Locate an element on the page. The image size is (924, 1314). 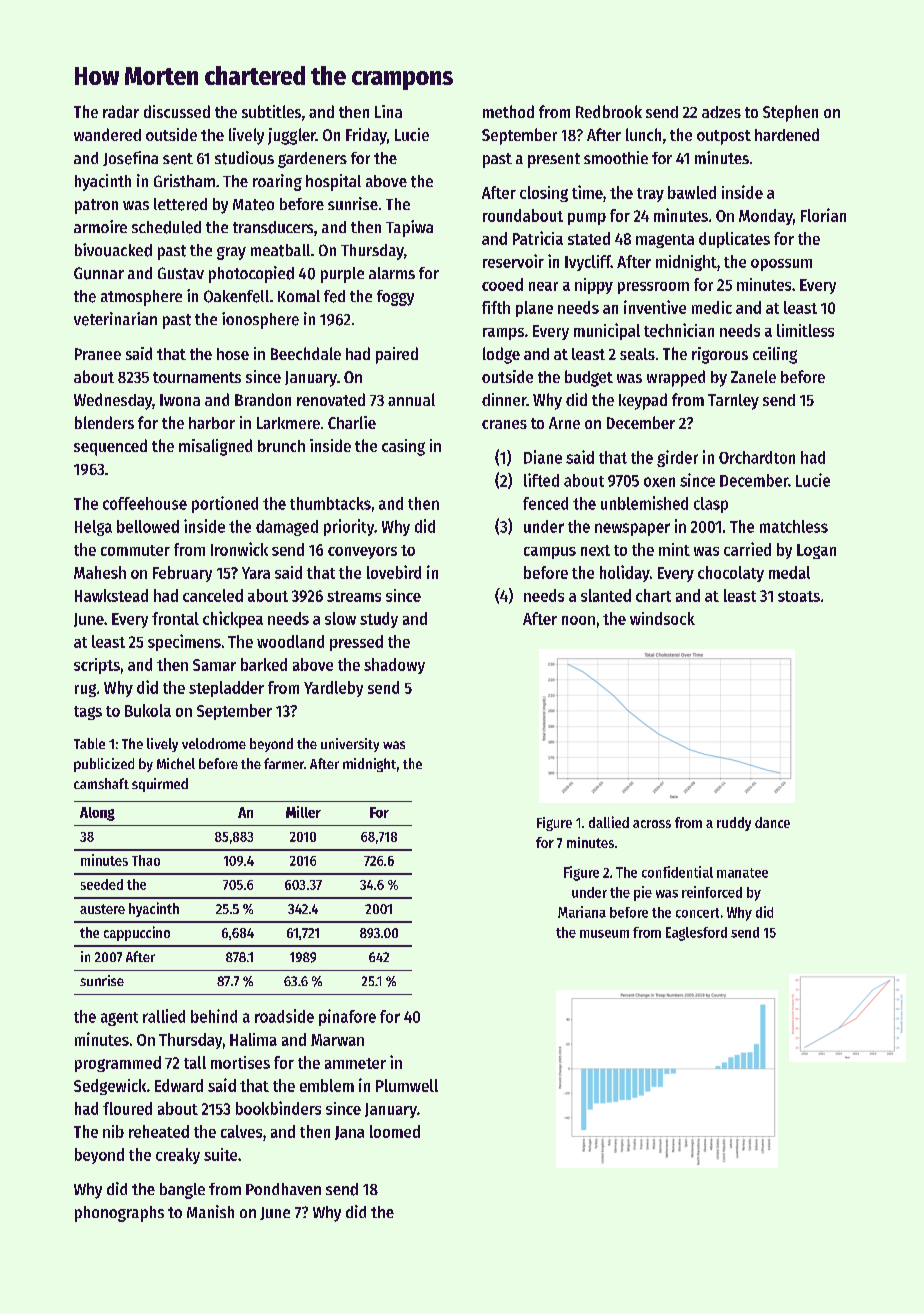
Eaglesford is located at coordinates (696, 934).
